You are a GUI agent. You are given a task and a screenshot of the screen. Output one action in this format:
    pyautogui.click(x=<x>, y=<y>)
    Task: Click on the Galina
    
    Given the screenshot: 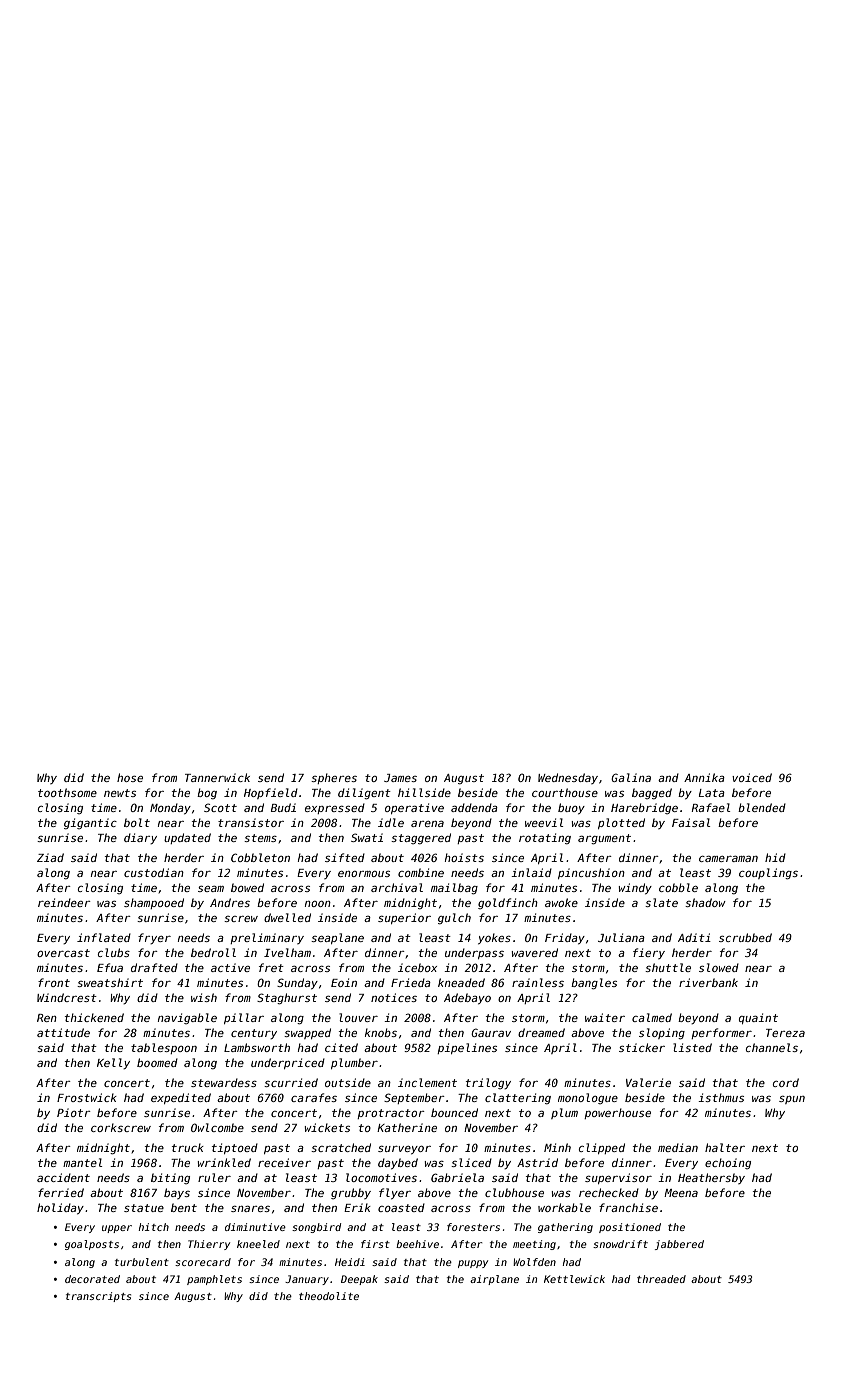 What is the action you would take?
    pyautogui.click(x=631, y=777)
